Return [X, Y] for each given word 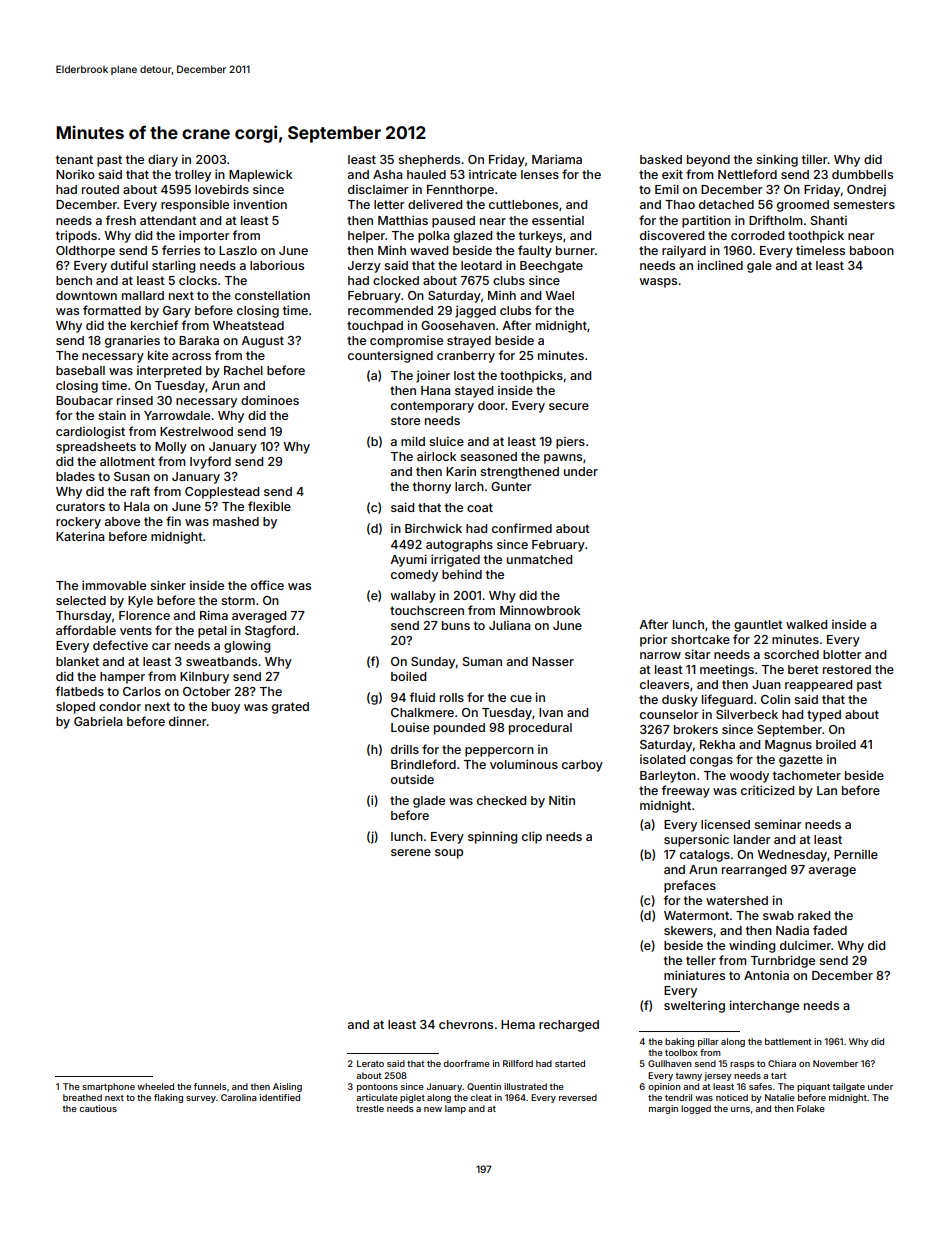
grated [290, 708]
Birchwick [433, 528]
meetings [727, 670]
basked [661, 159]
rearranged [754, 871]
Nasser [553, 661]
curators [80, 506]
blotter [842, 654]
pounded [459, 729]
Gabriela [98, 721]
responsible [195, 205]
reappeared [818, 686]
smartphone [108, 1087]
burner [575, 250]
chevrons [466, 1024]
